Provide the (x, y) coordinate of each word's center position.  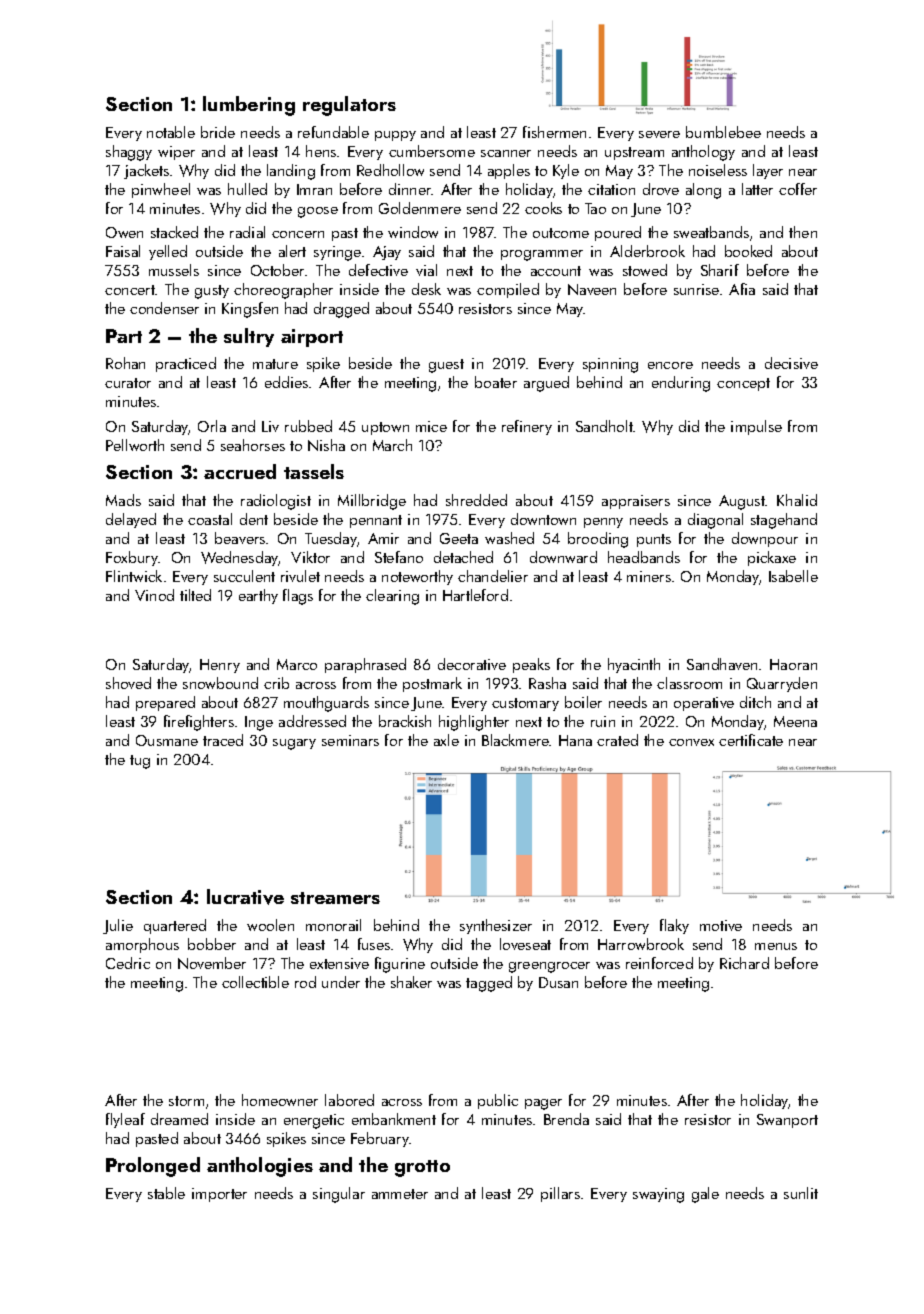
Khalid (797, 500)
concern (298, 234)
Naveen (592, 289)
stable (166, 1193)
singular (339, 1195)
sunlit (801, 1193)
